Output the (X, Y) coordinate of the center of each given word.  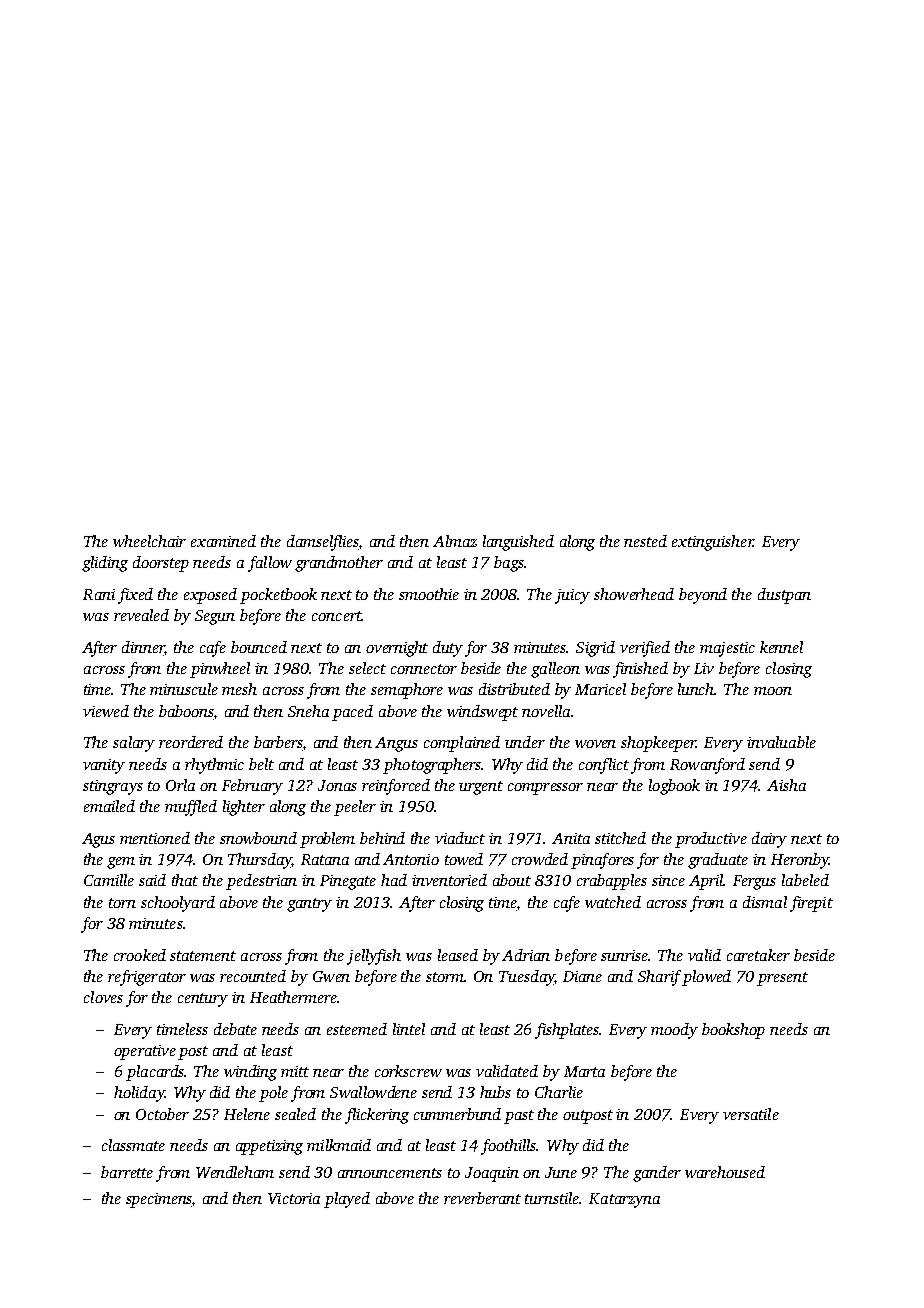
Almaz (455, 541)
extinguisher (712, 543)
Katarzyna (624, 1200)
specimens (159, 1200)
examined (223, 541)
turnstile (552, 1198)
